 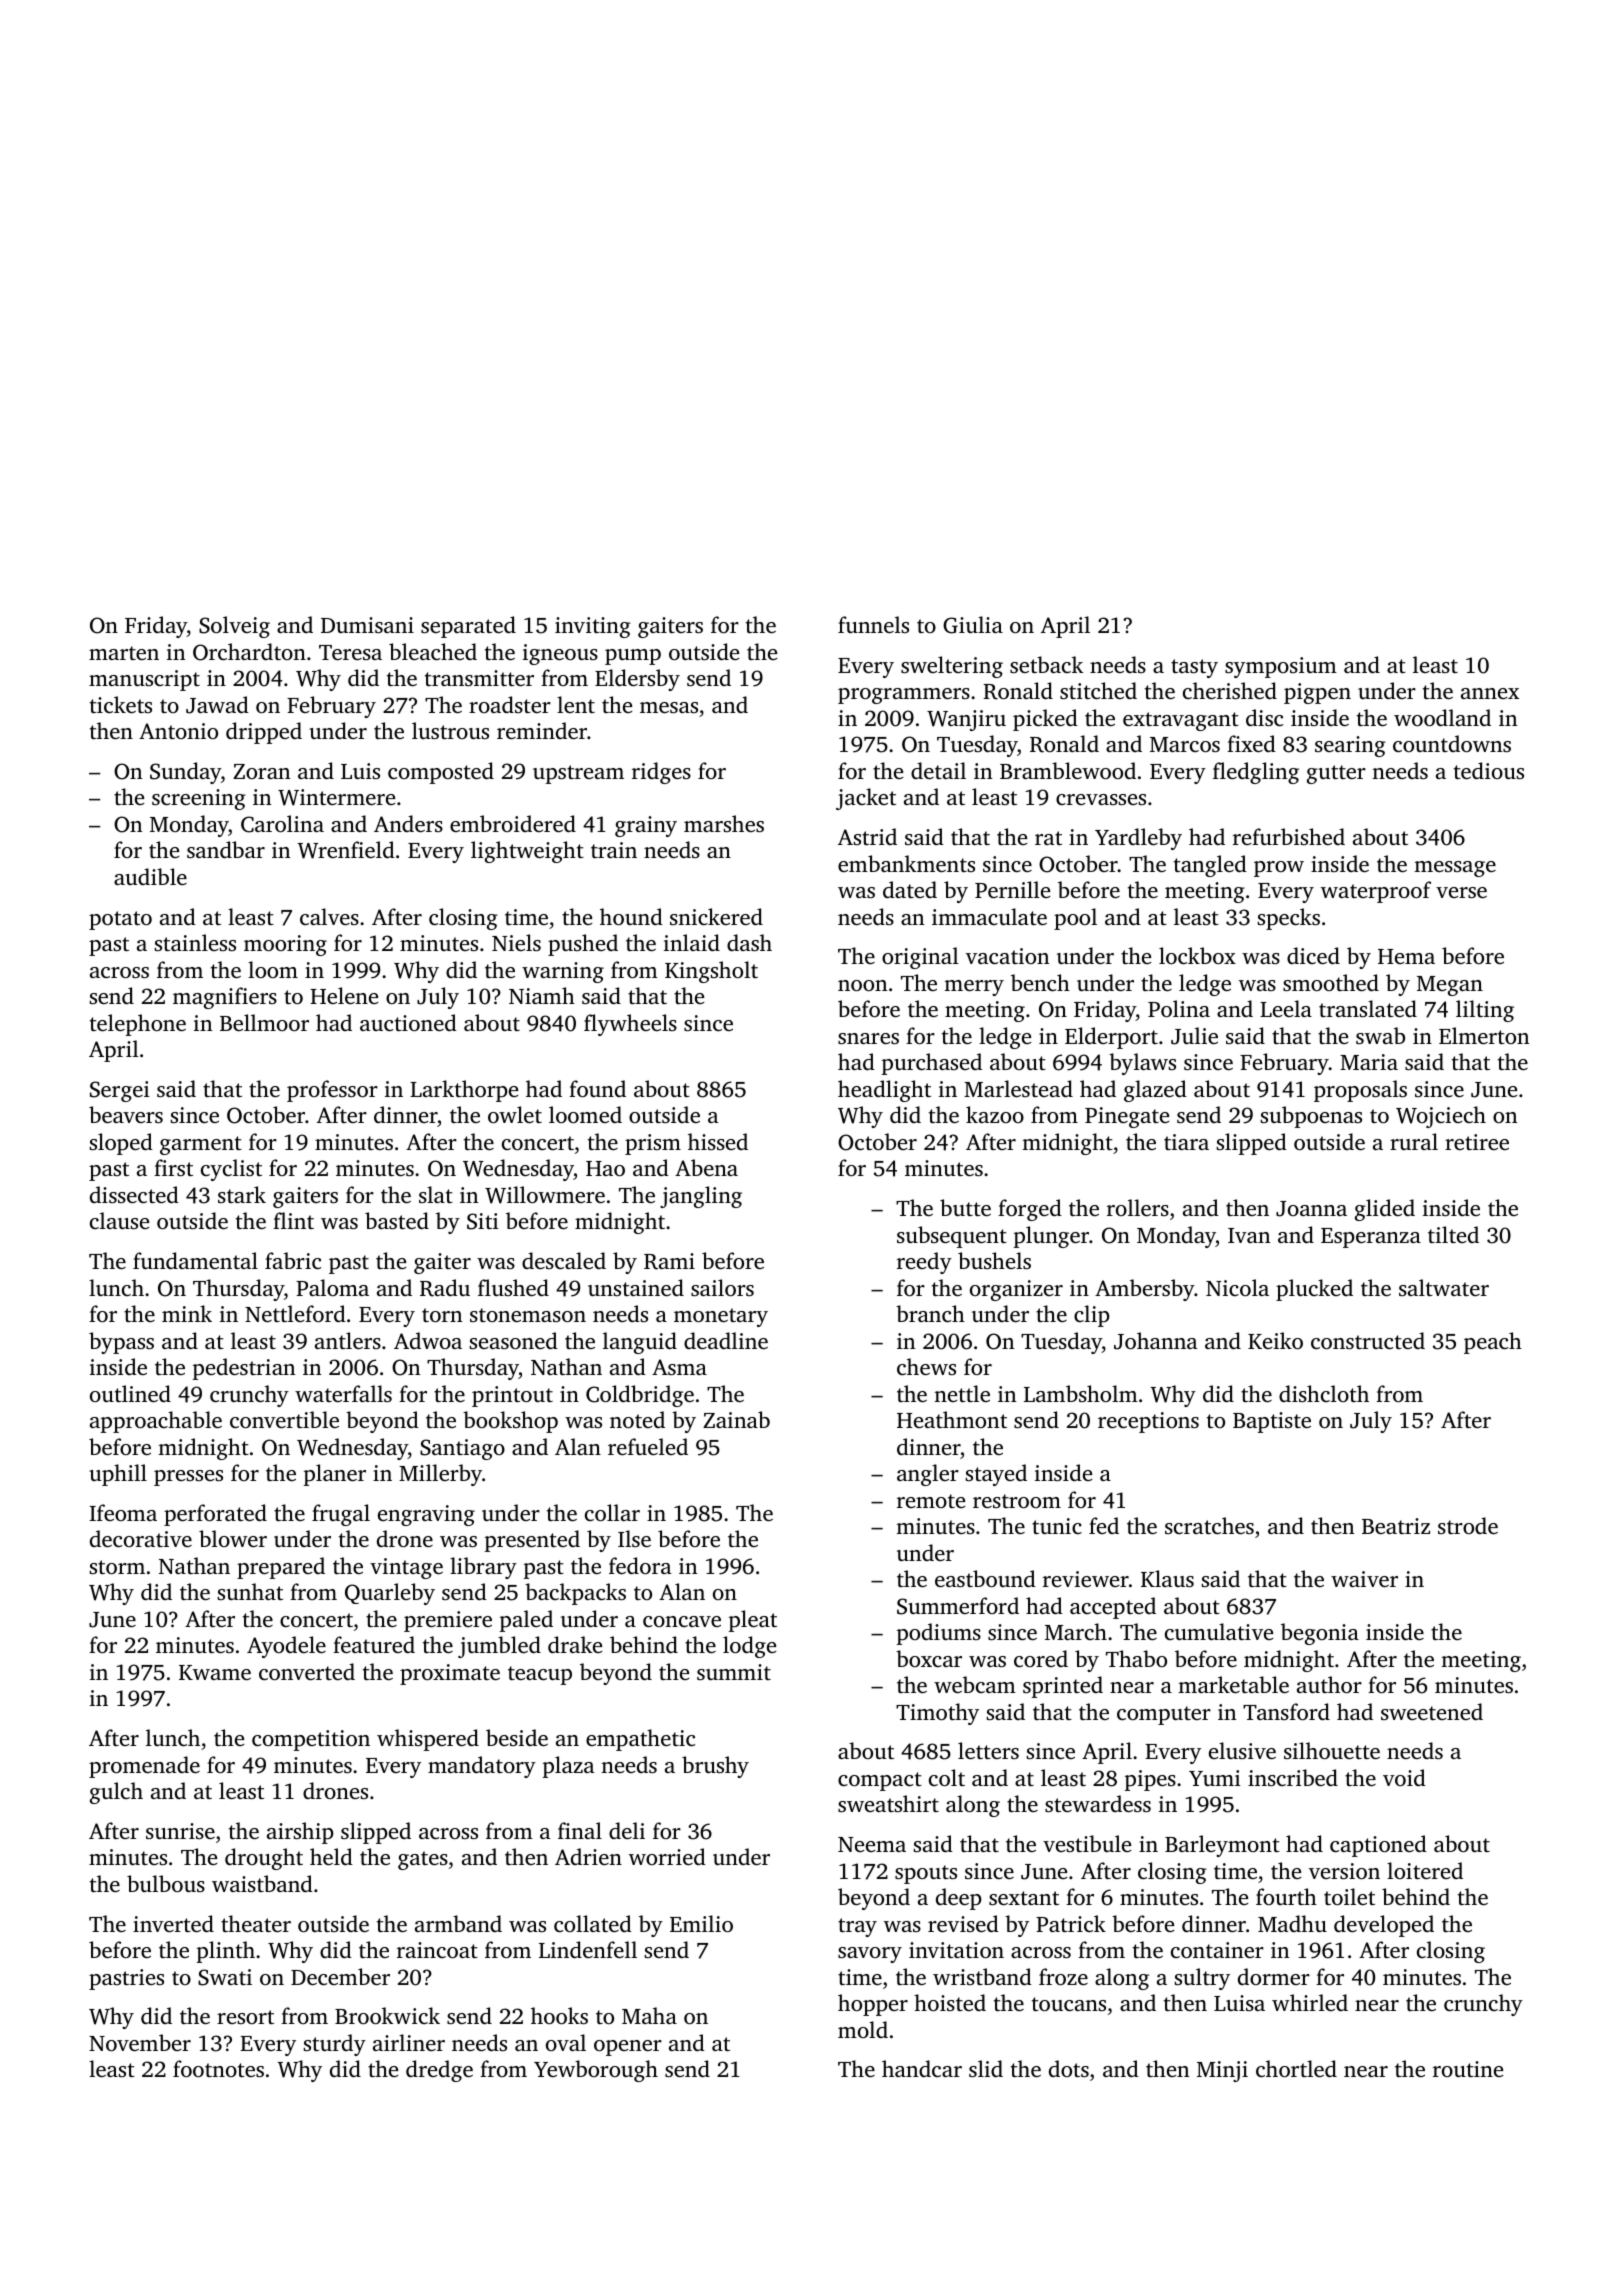 What do you see at coordinates (426, 1515) in the image?
I see `engraving` at bounding box center [426, 1515].
